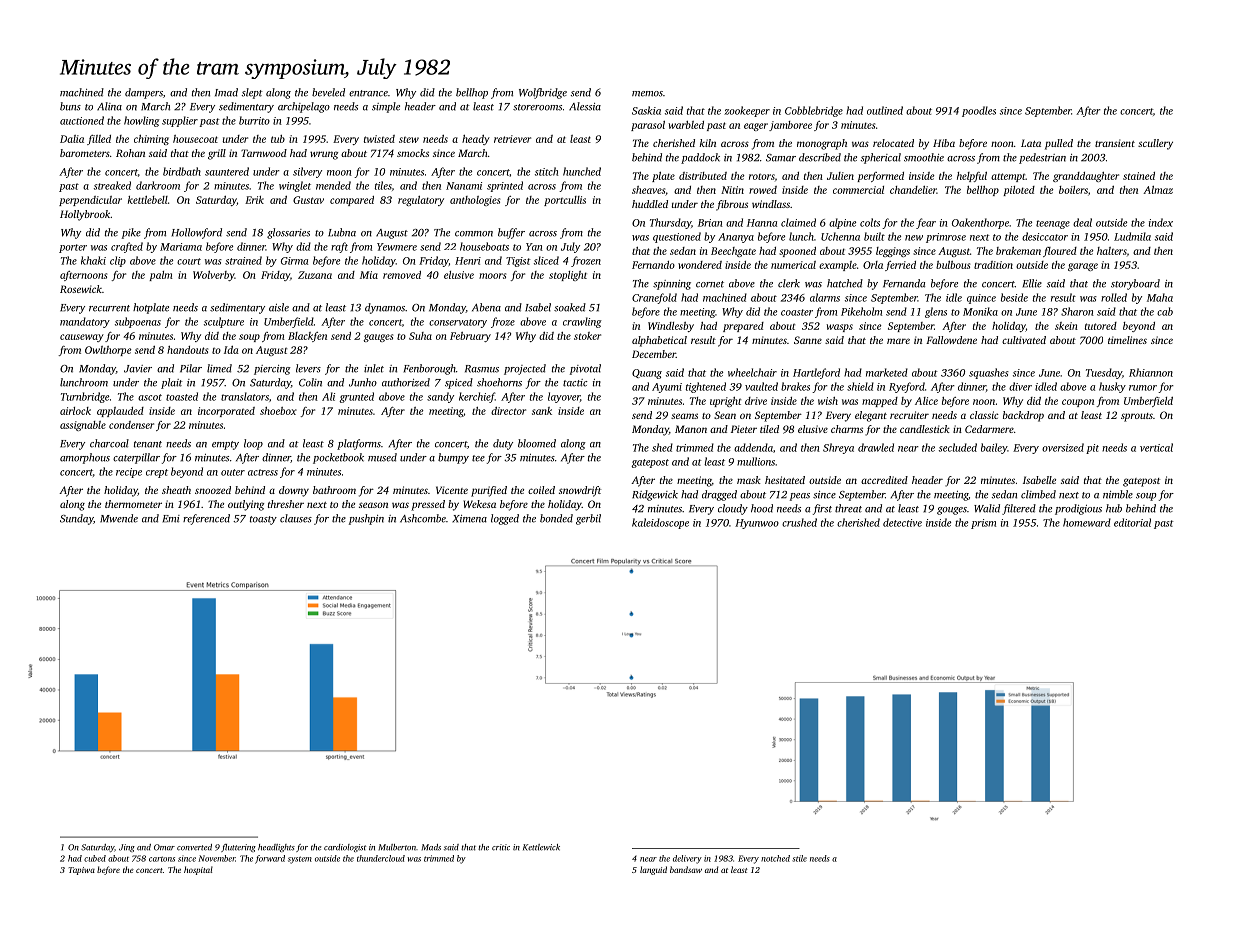  Describe the element at coordinates (707, 143) in the screenshot. I see `kiln` at that location.
